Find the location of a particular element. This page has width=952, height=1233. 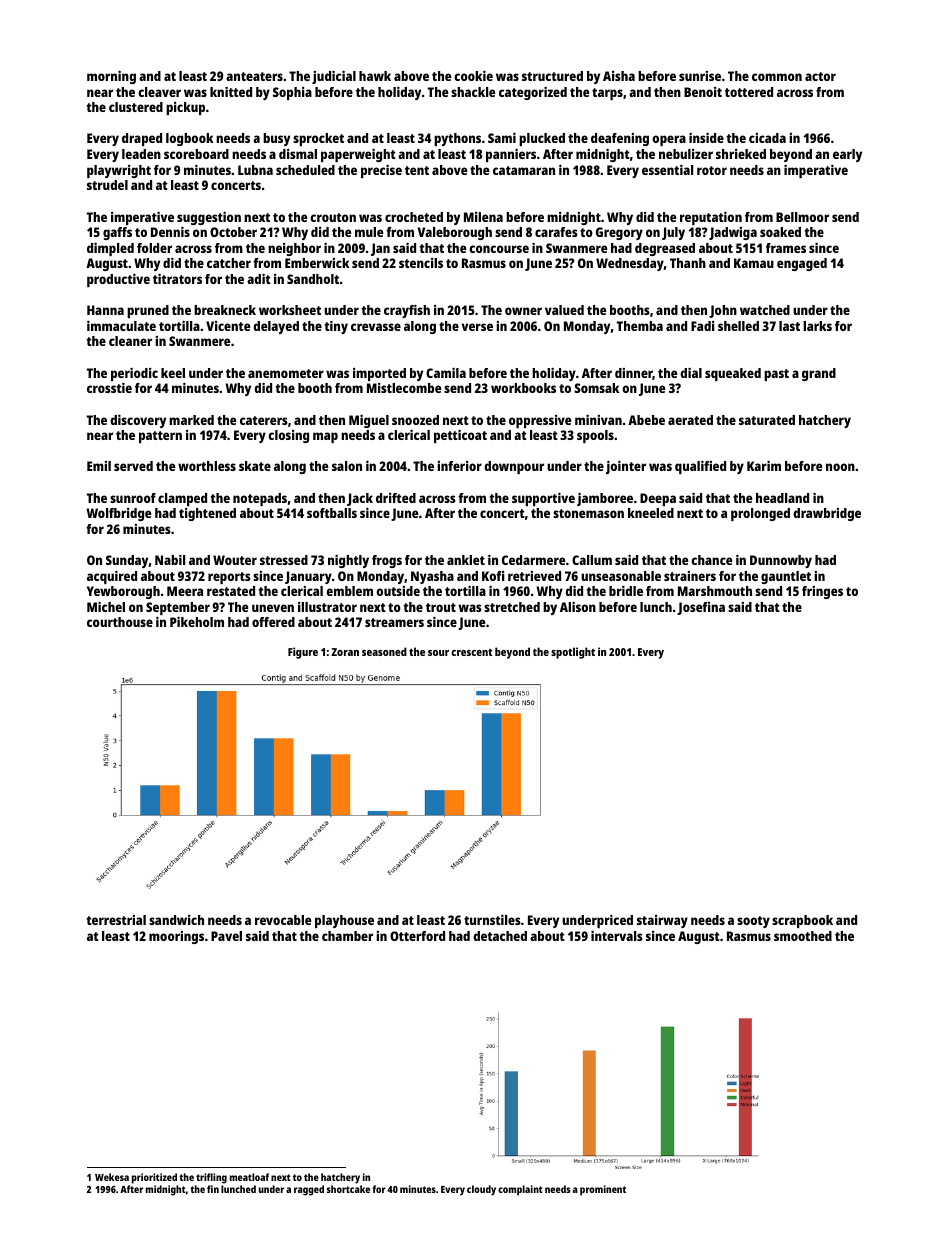

anteaters is located at coordinates (254, 76).
